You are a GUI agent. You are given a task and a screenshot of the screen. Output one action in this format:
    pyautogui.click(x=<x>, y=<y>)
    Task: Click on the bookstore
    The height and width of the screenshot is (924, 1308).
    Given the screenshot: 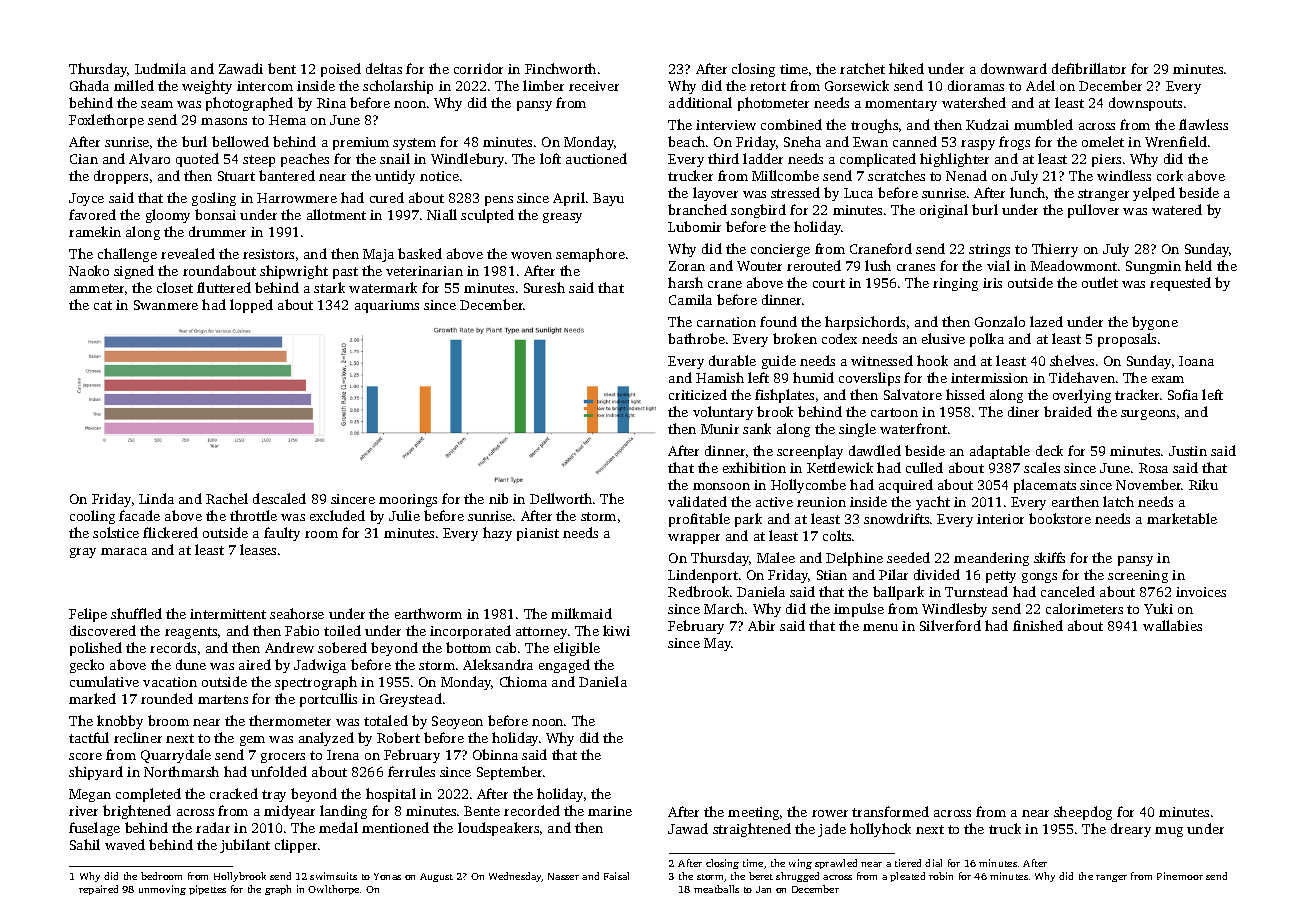 What is the action you would take?
    pyautogui.click(x=1060, y=518)
